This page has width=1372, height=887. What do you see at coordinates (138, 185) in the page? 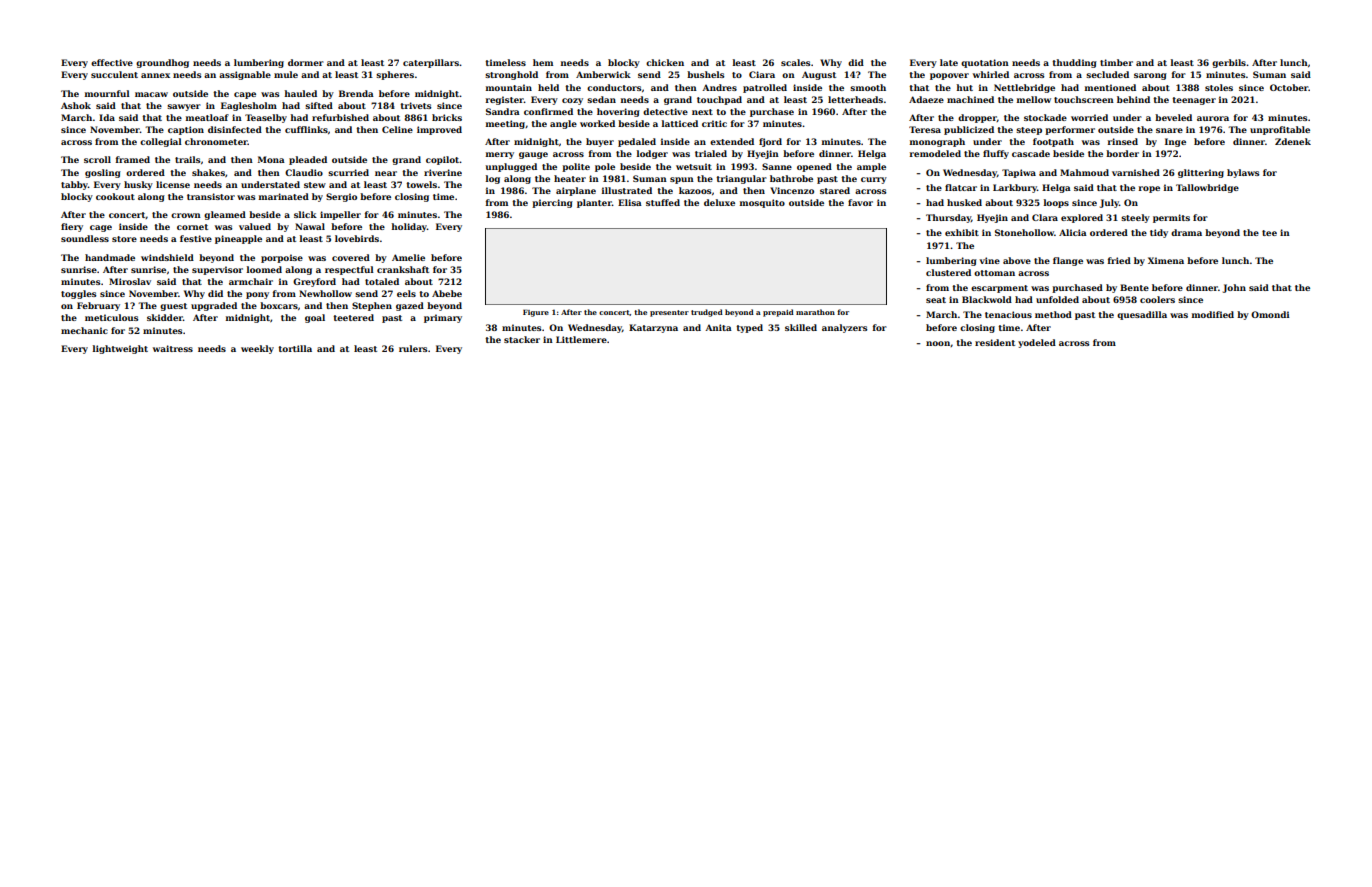
I see `husky` at bounding box center [138, 185].
